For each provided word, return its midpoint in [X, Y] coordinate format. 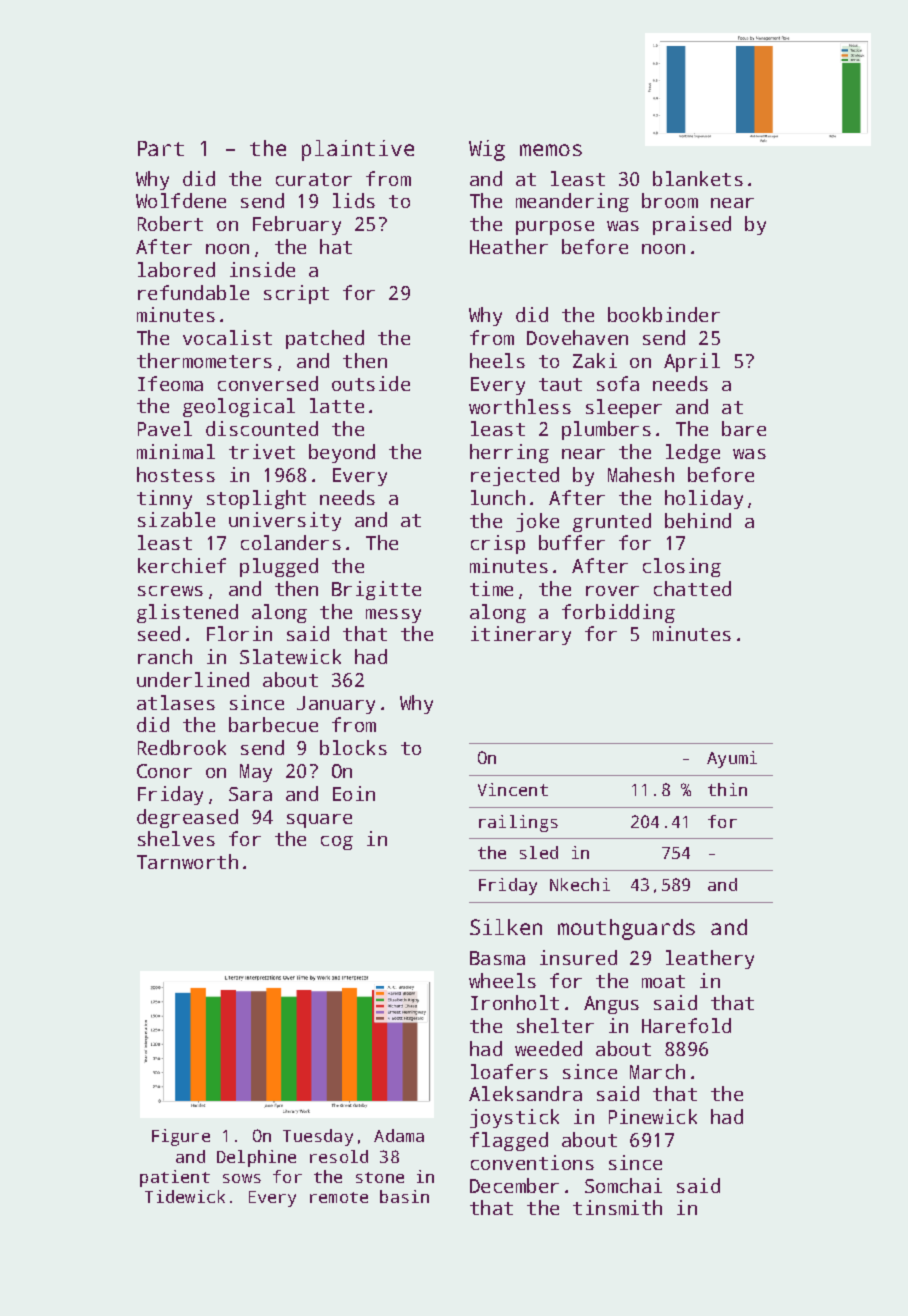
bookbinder [664, 314]
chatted [692, 588]
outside [371, 383]
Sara [250, 794]
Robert [170, 223]
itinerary [521, 635]
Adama [399, 1135]
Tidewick [185, 1196]
